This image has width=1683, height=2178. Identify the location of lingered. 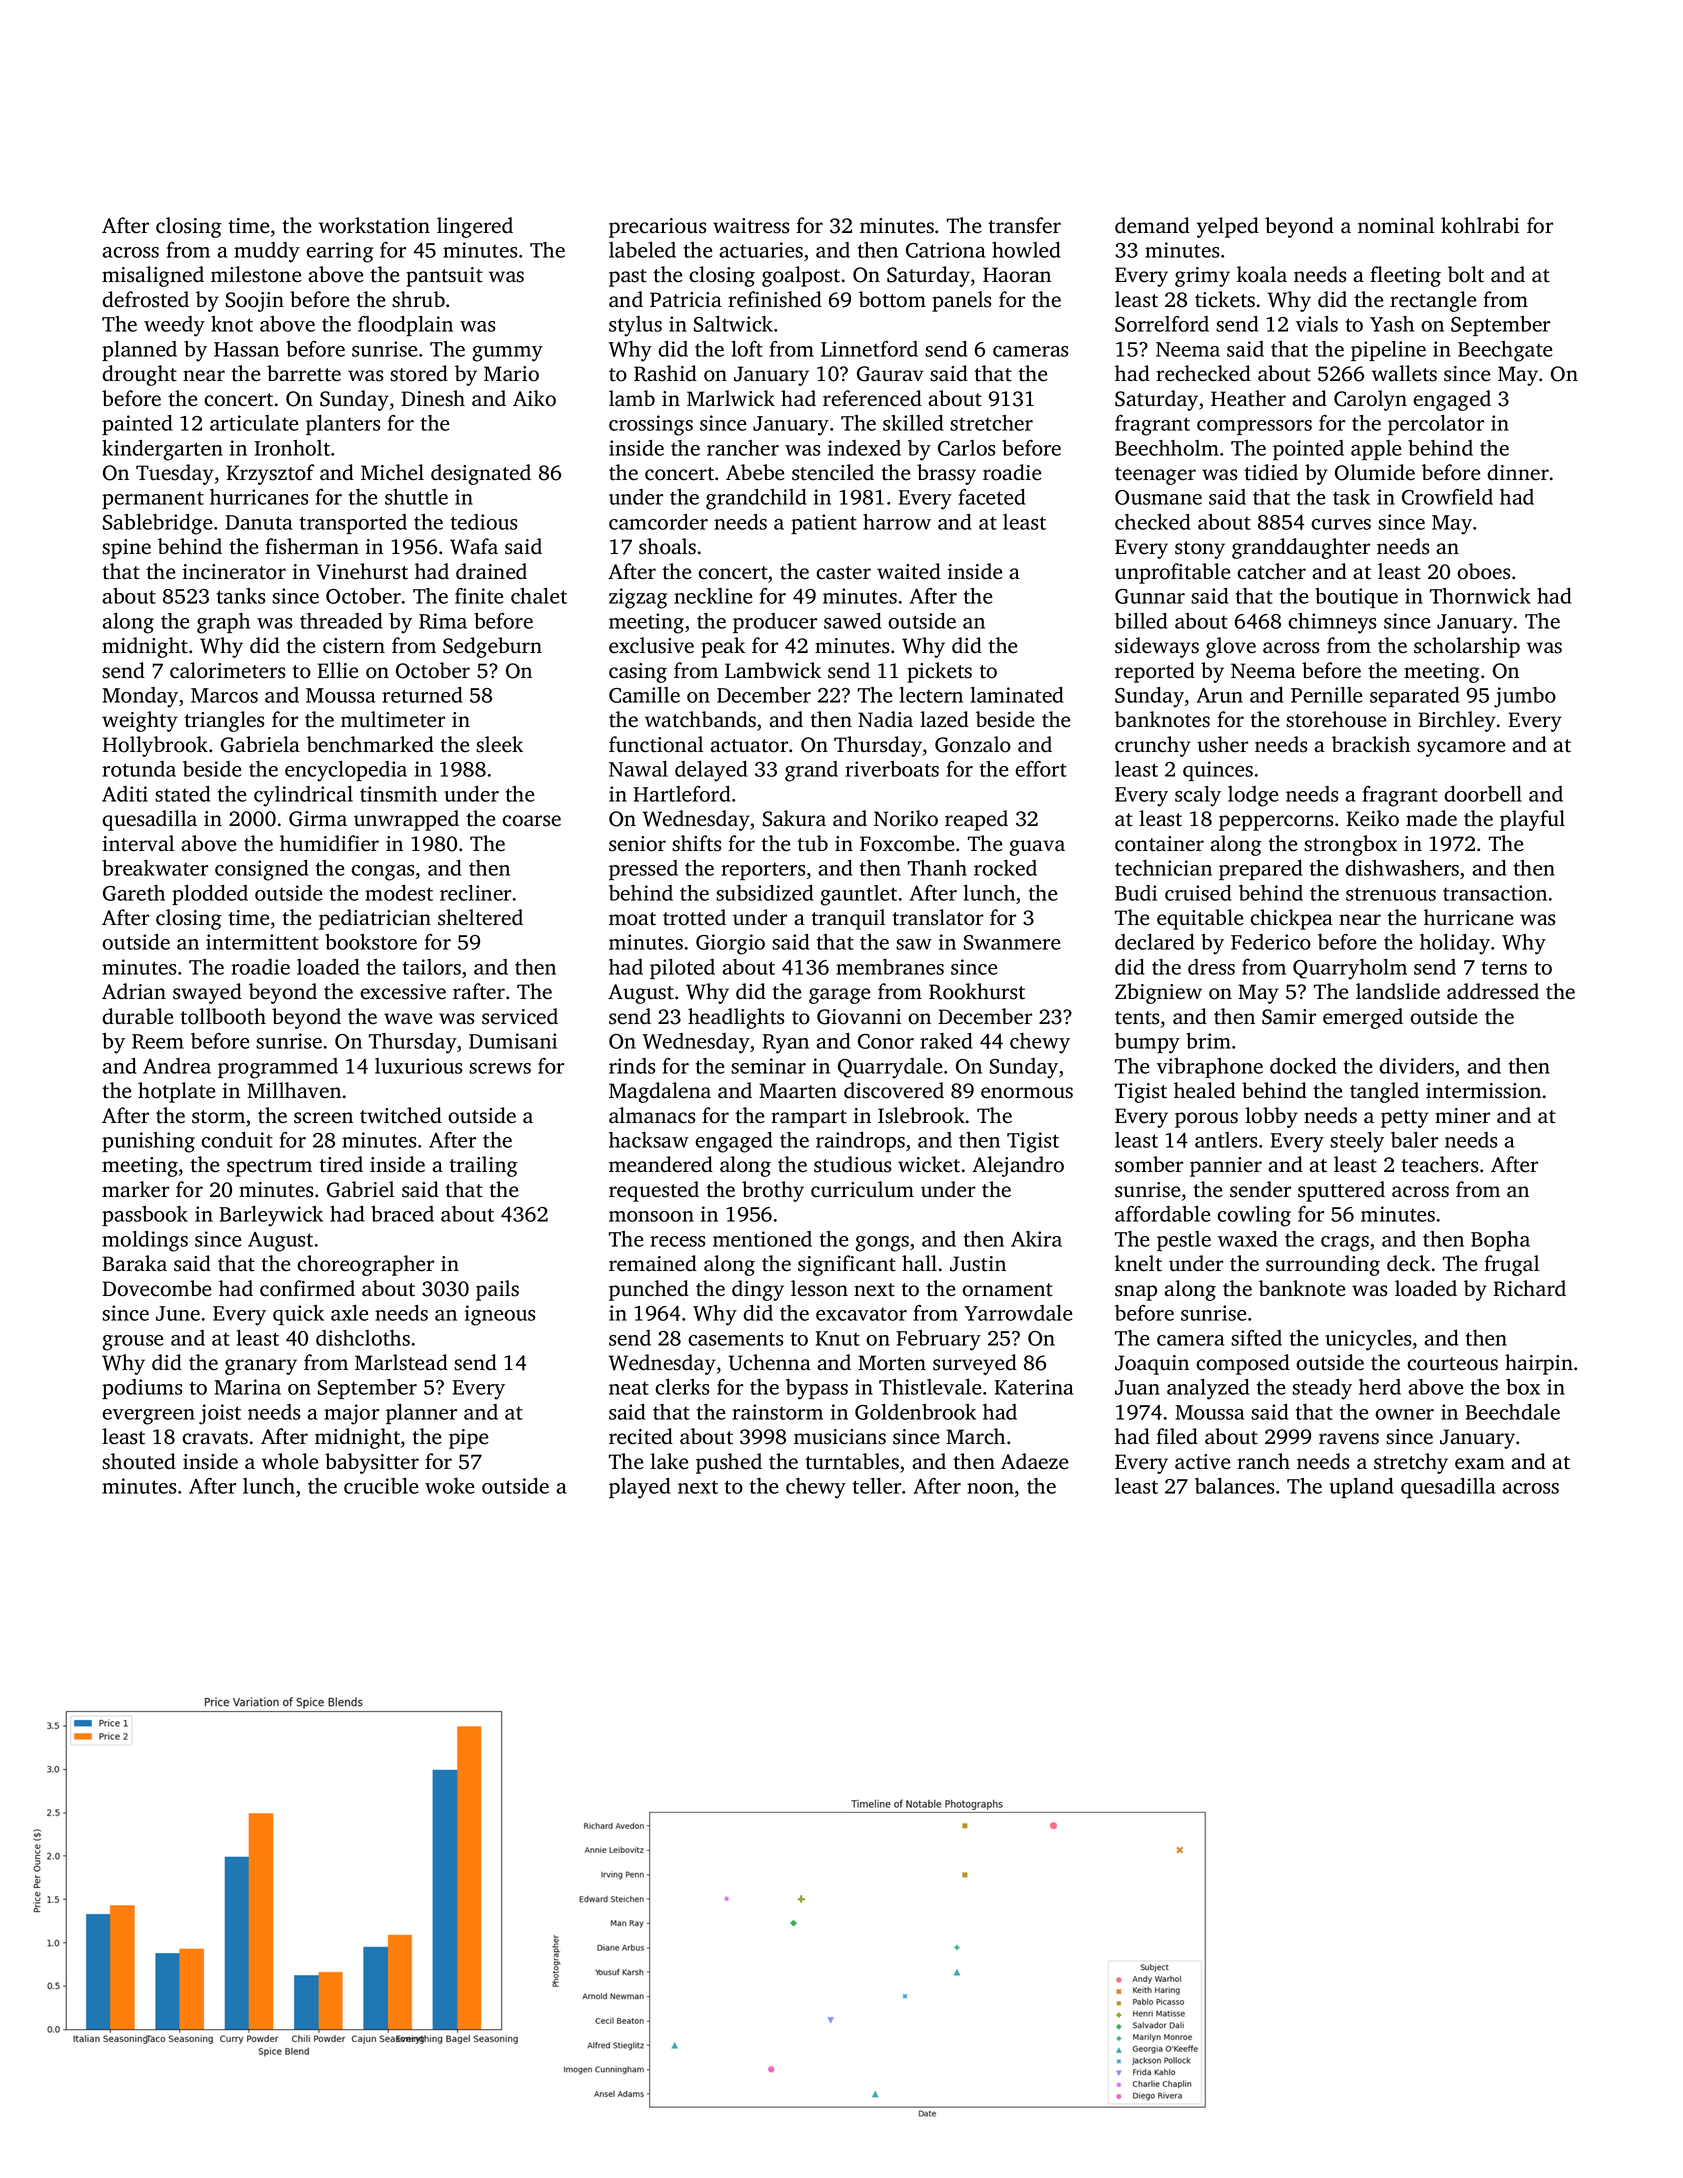
(475, 227).
